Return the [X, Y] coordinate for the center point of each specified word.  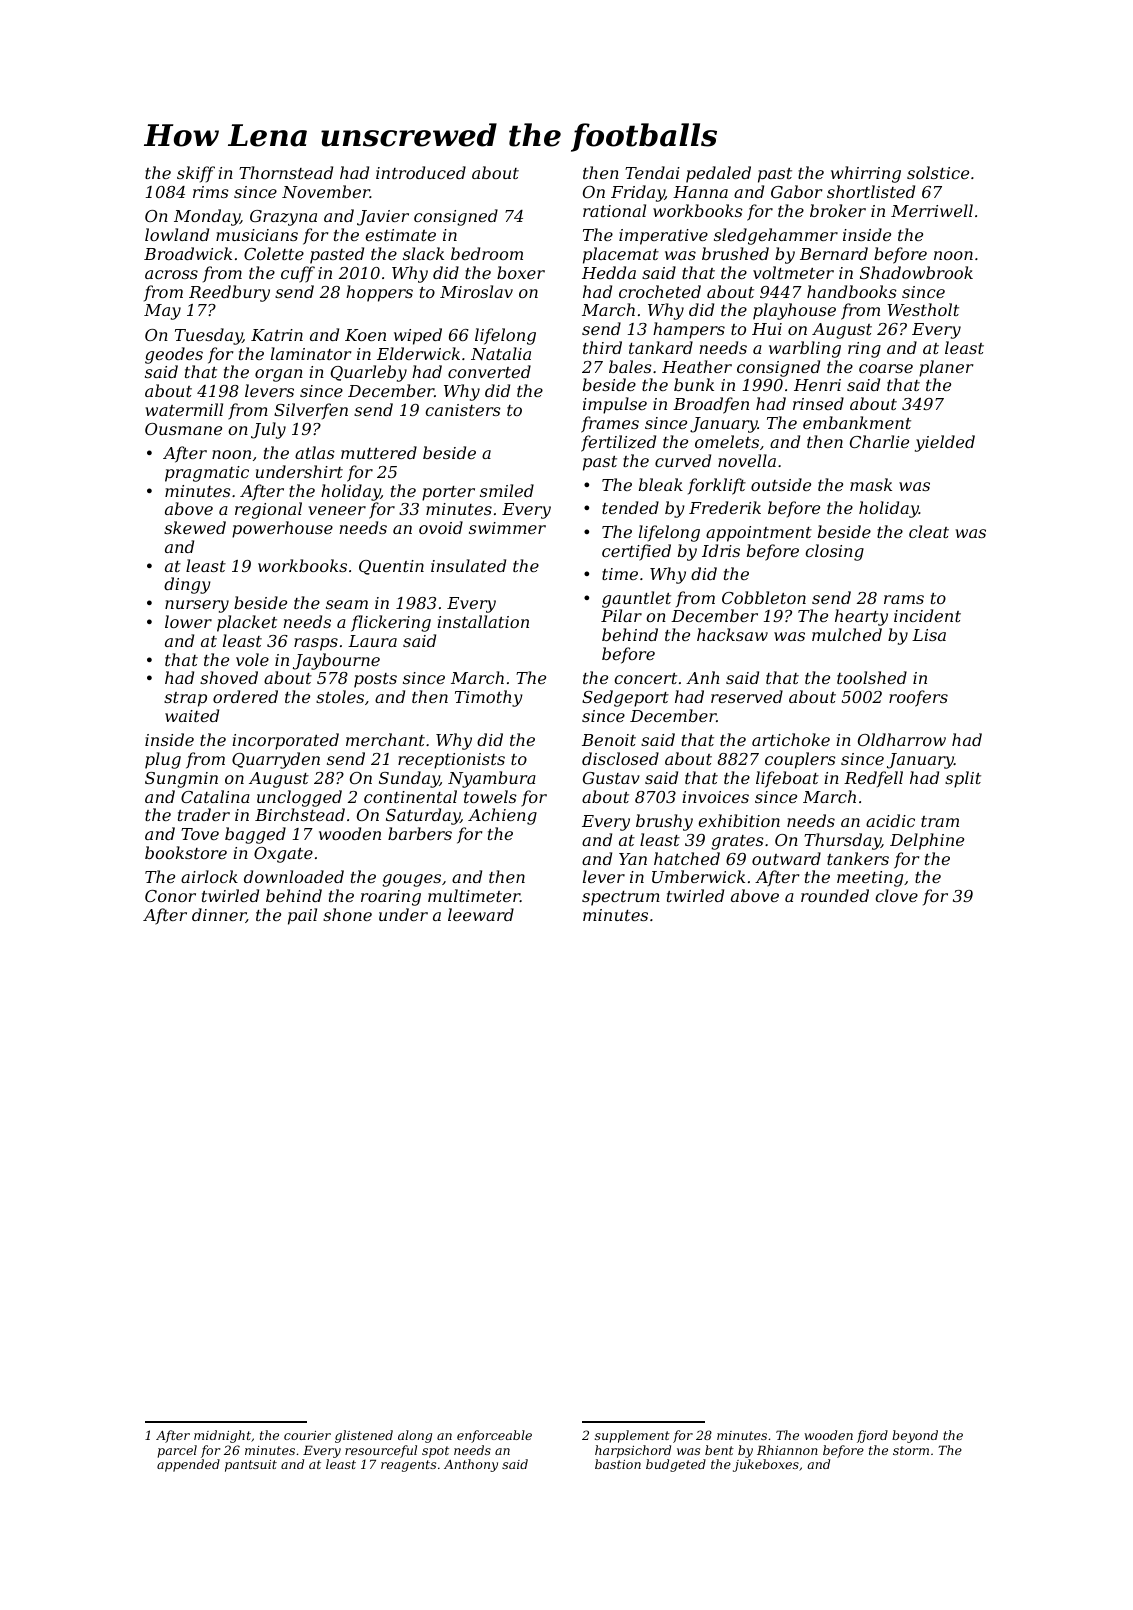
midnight [222, 1436]
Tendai [652, 172]
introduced [421, 172]
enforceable [494, 1436]
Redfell [873, 779]
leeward [481, 914]
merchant [385, 739]
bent [719, 1450]
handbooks [852, 291]
